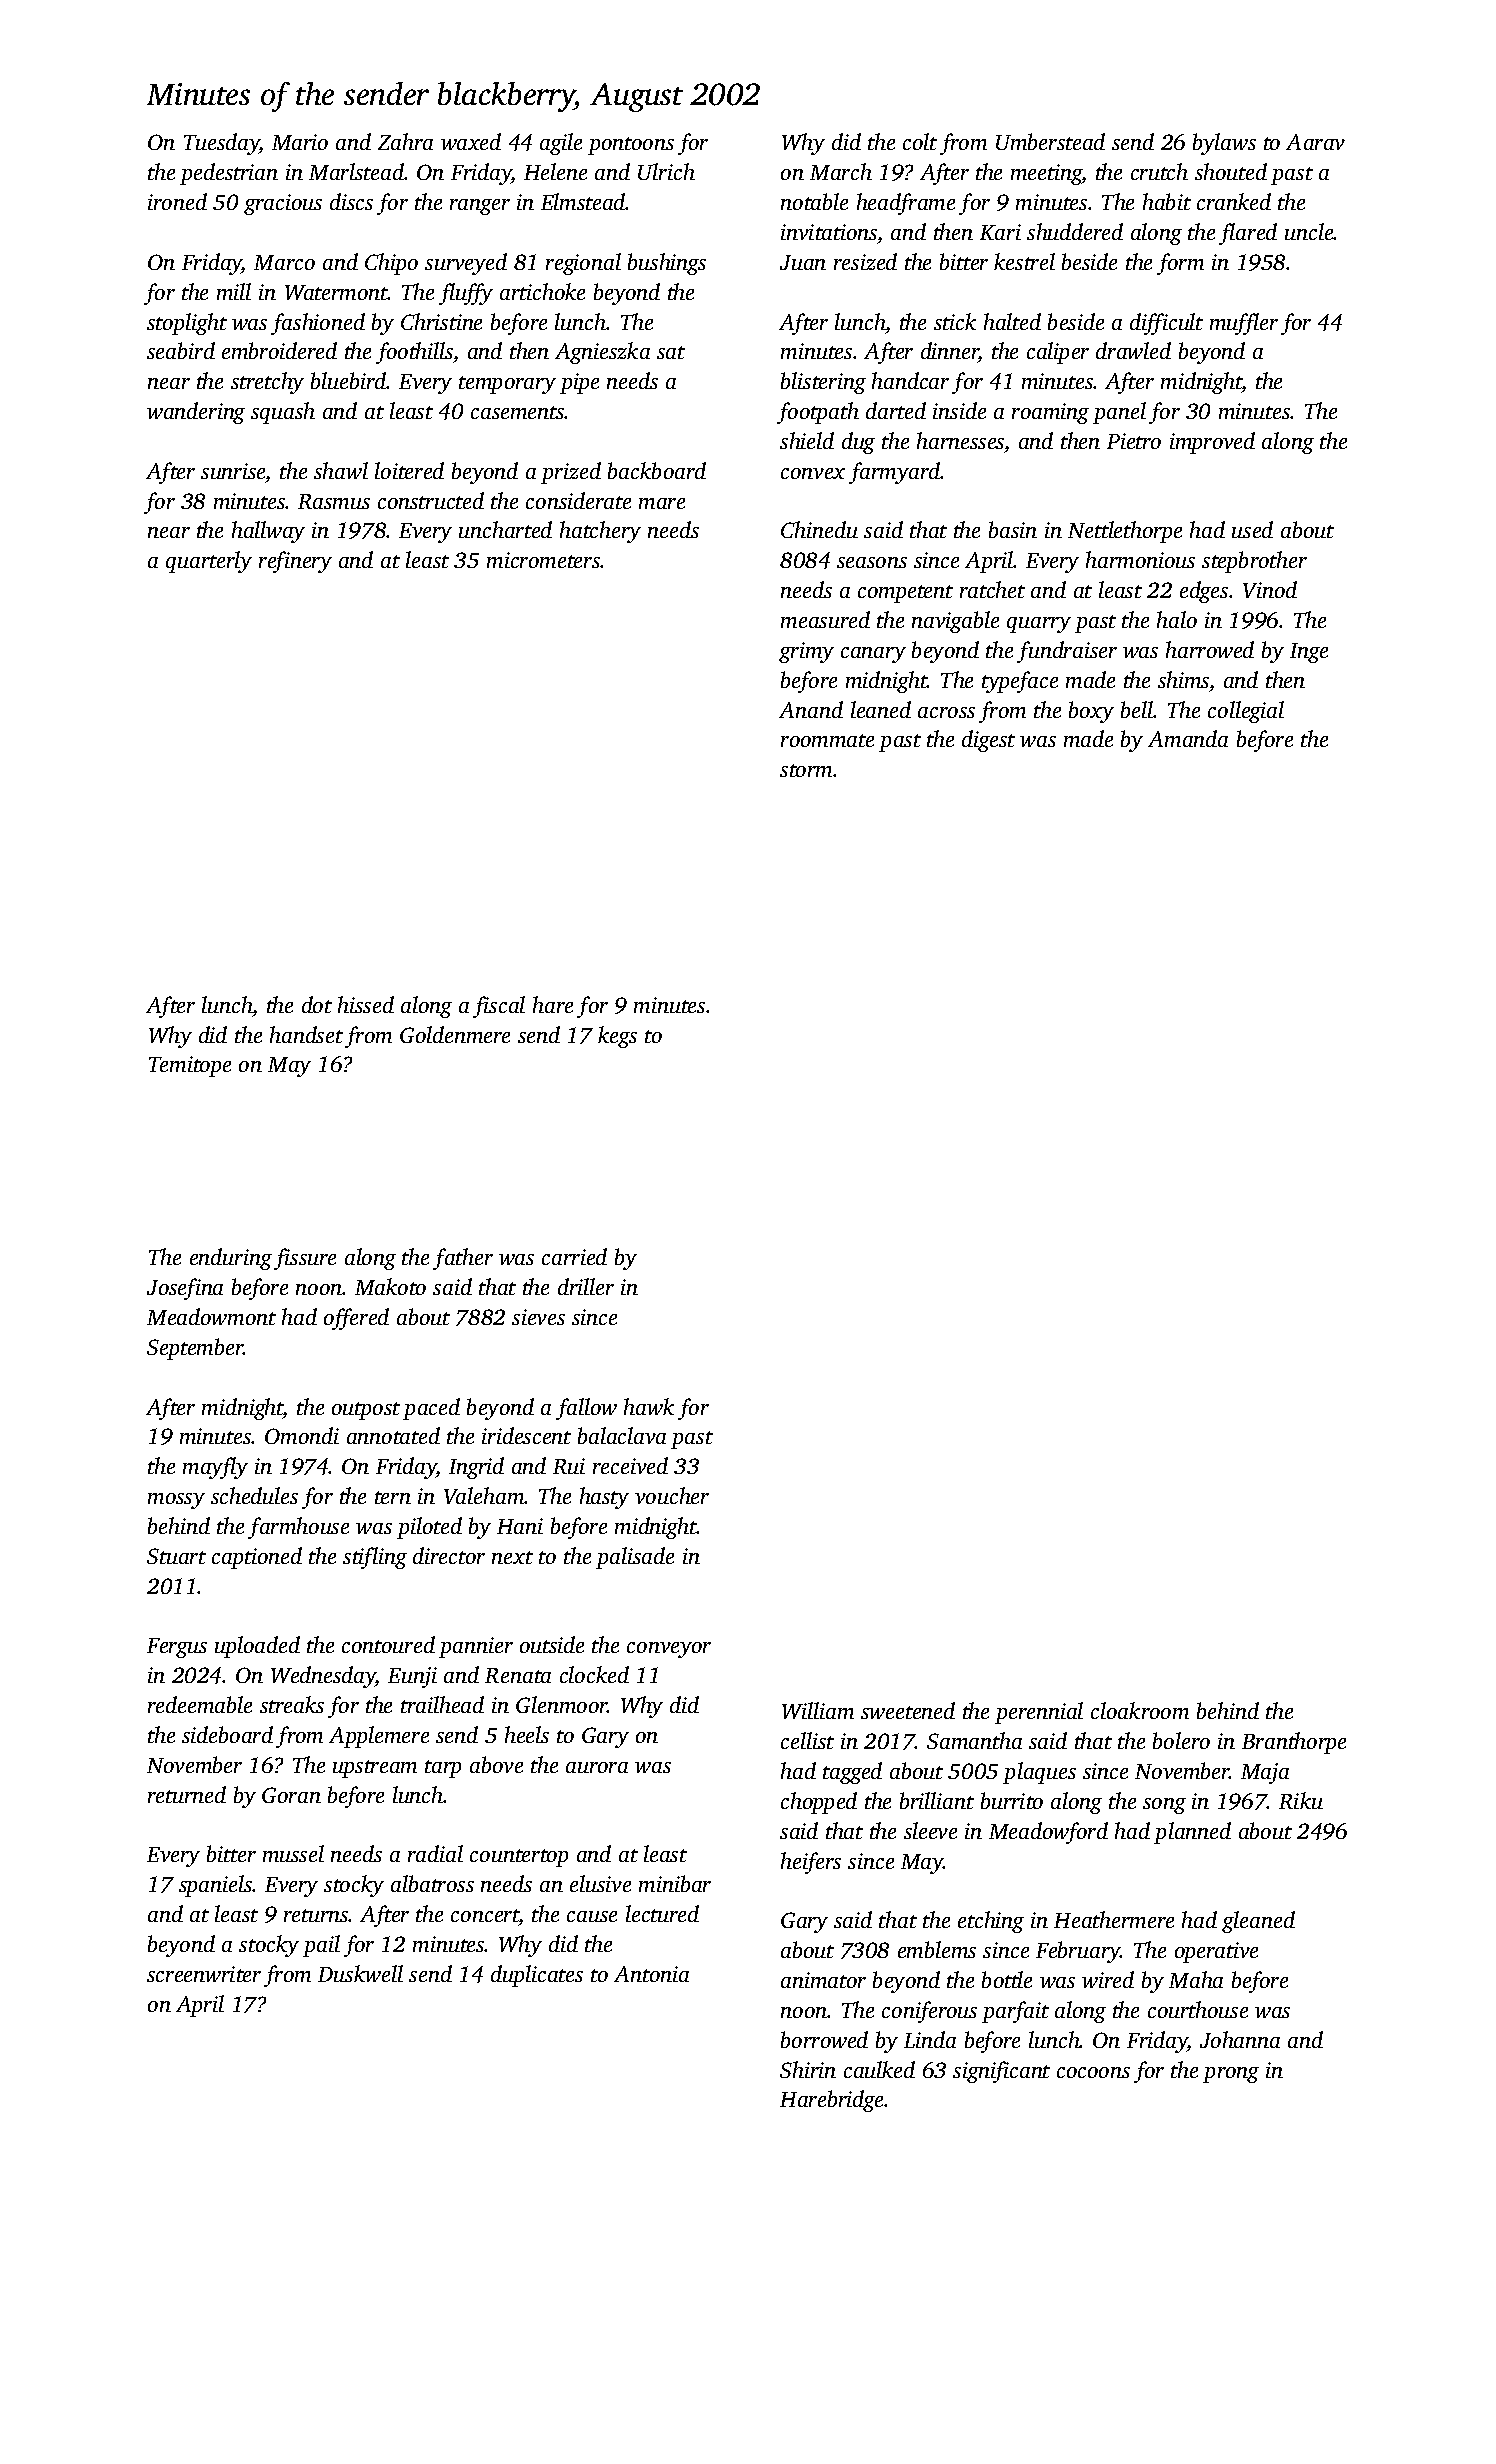 The width and height of the page is (1496, 2464). I want to click on invitations, so click(829, 232).
